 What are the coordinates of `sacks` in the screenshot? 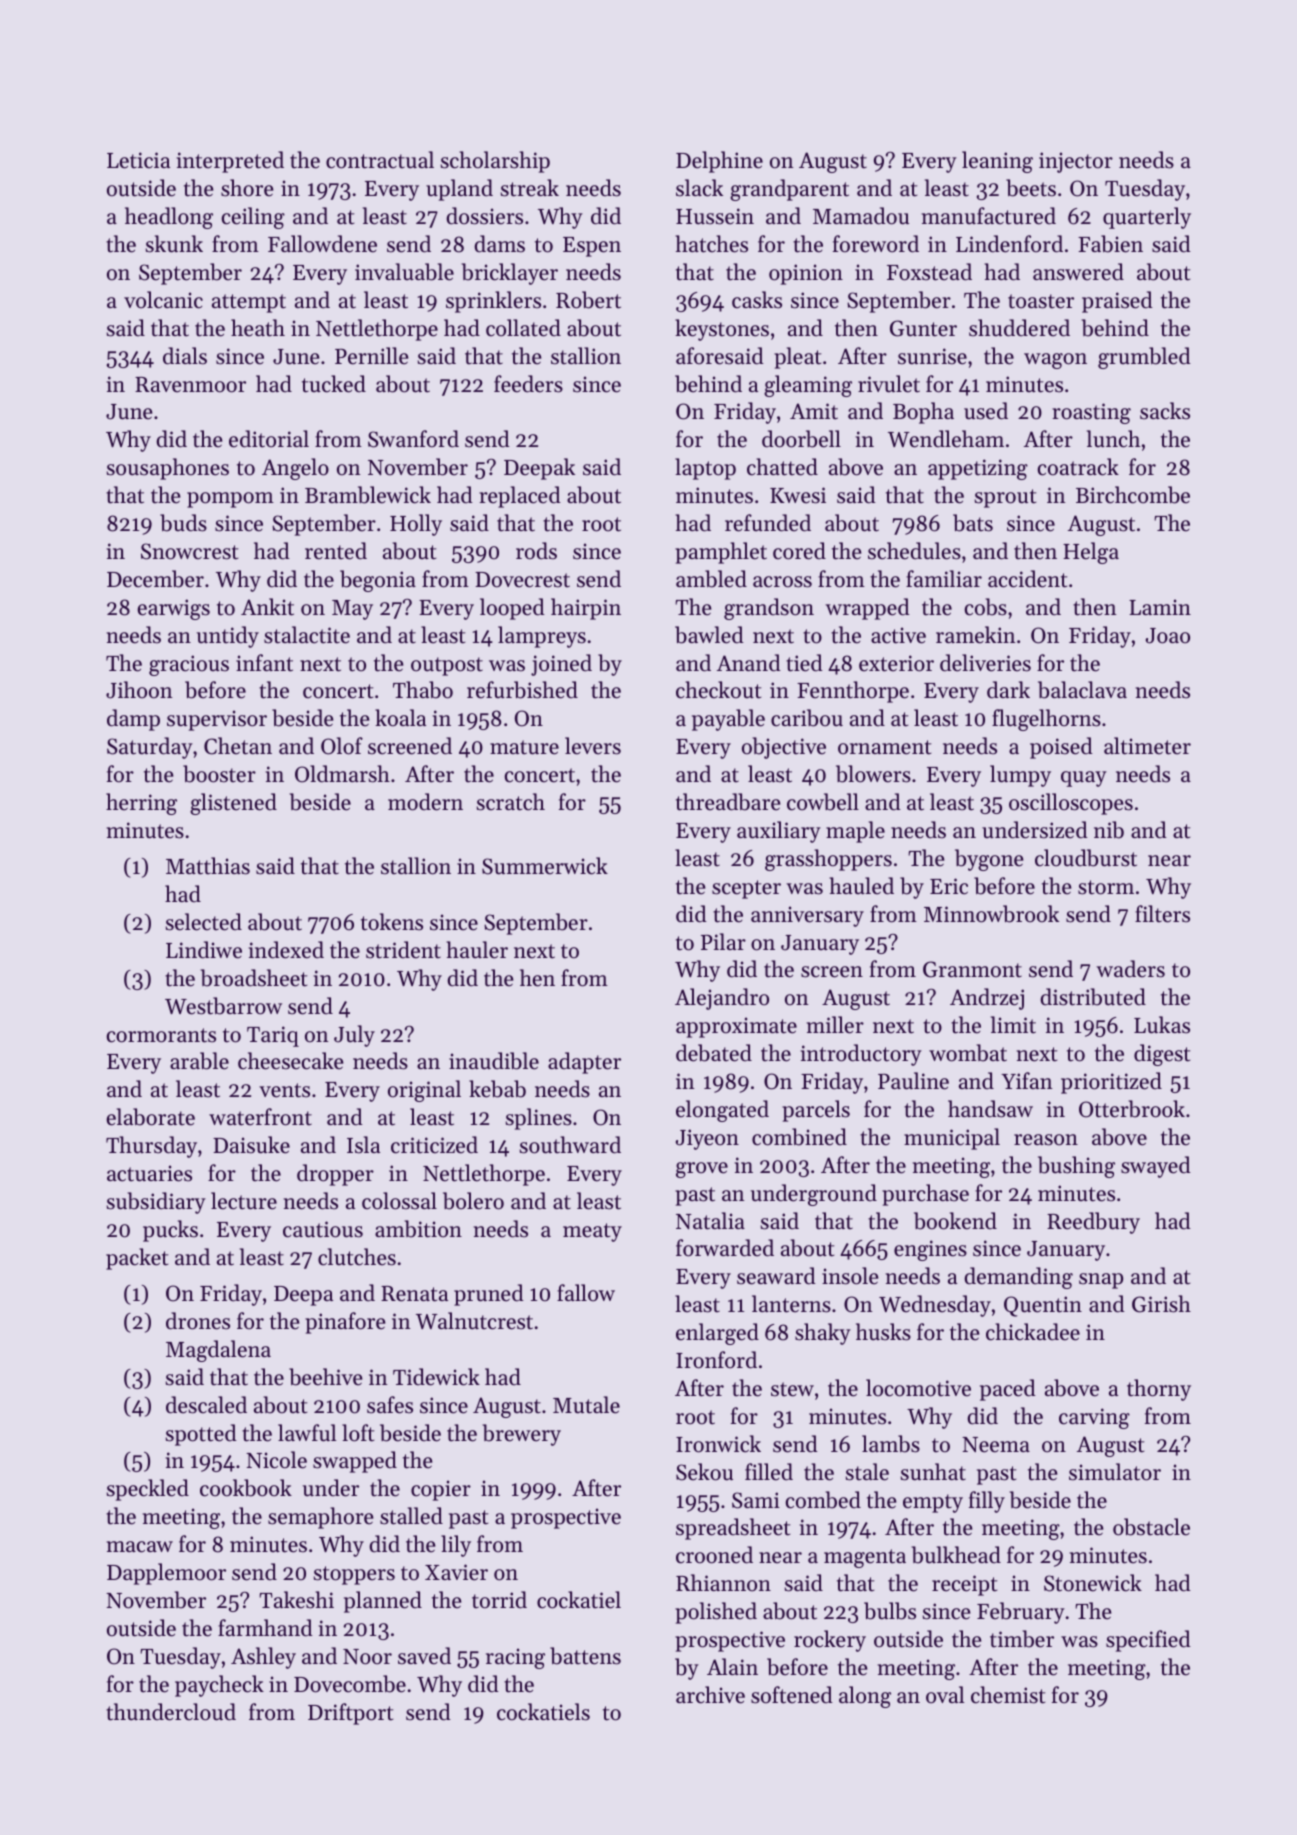 It's located at (1165, 411).
